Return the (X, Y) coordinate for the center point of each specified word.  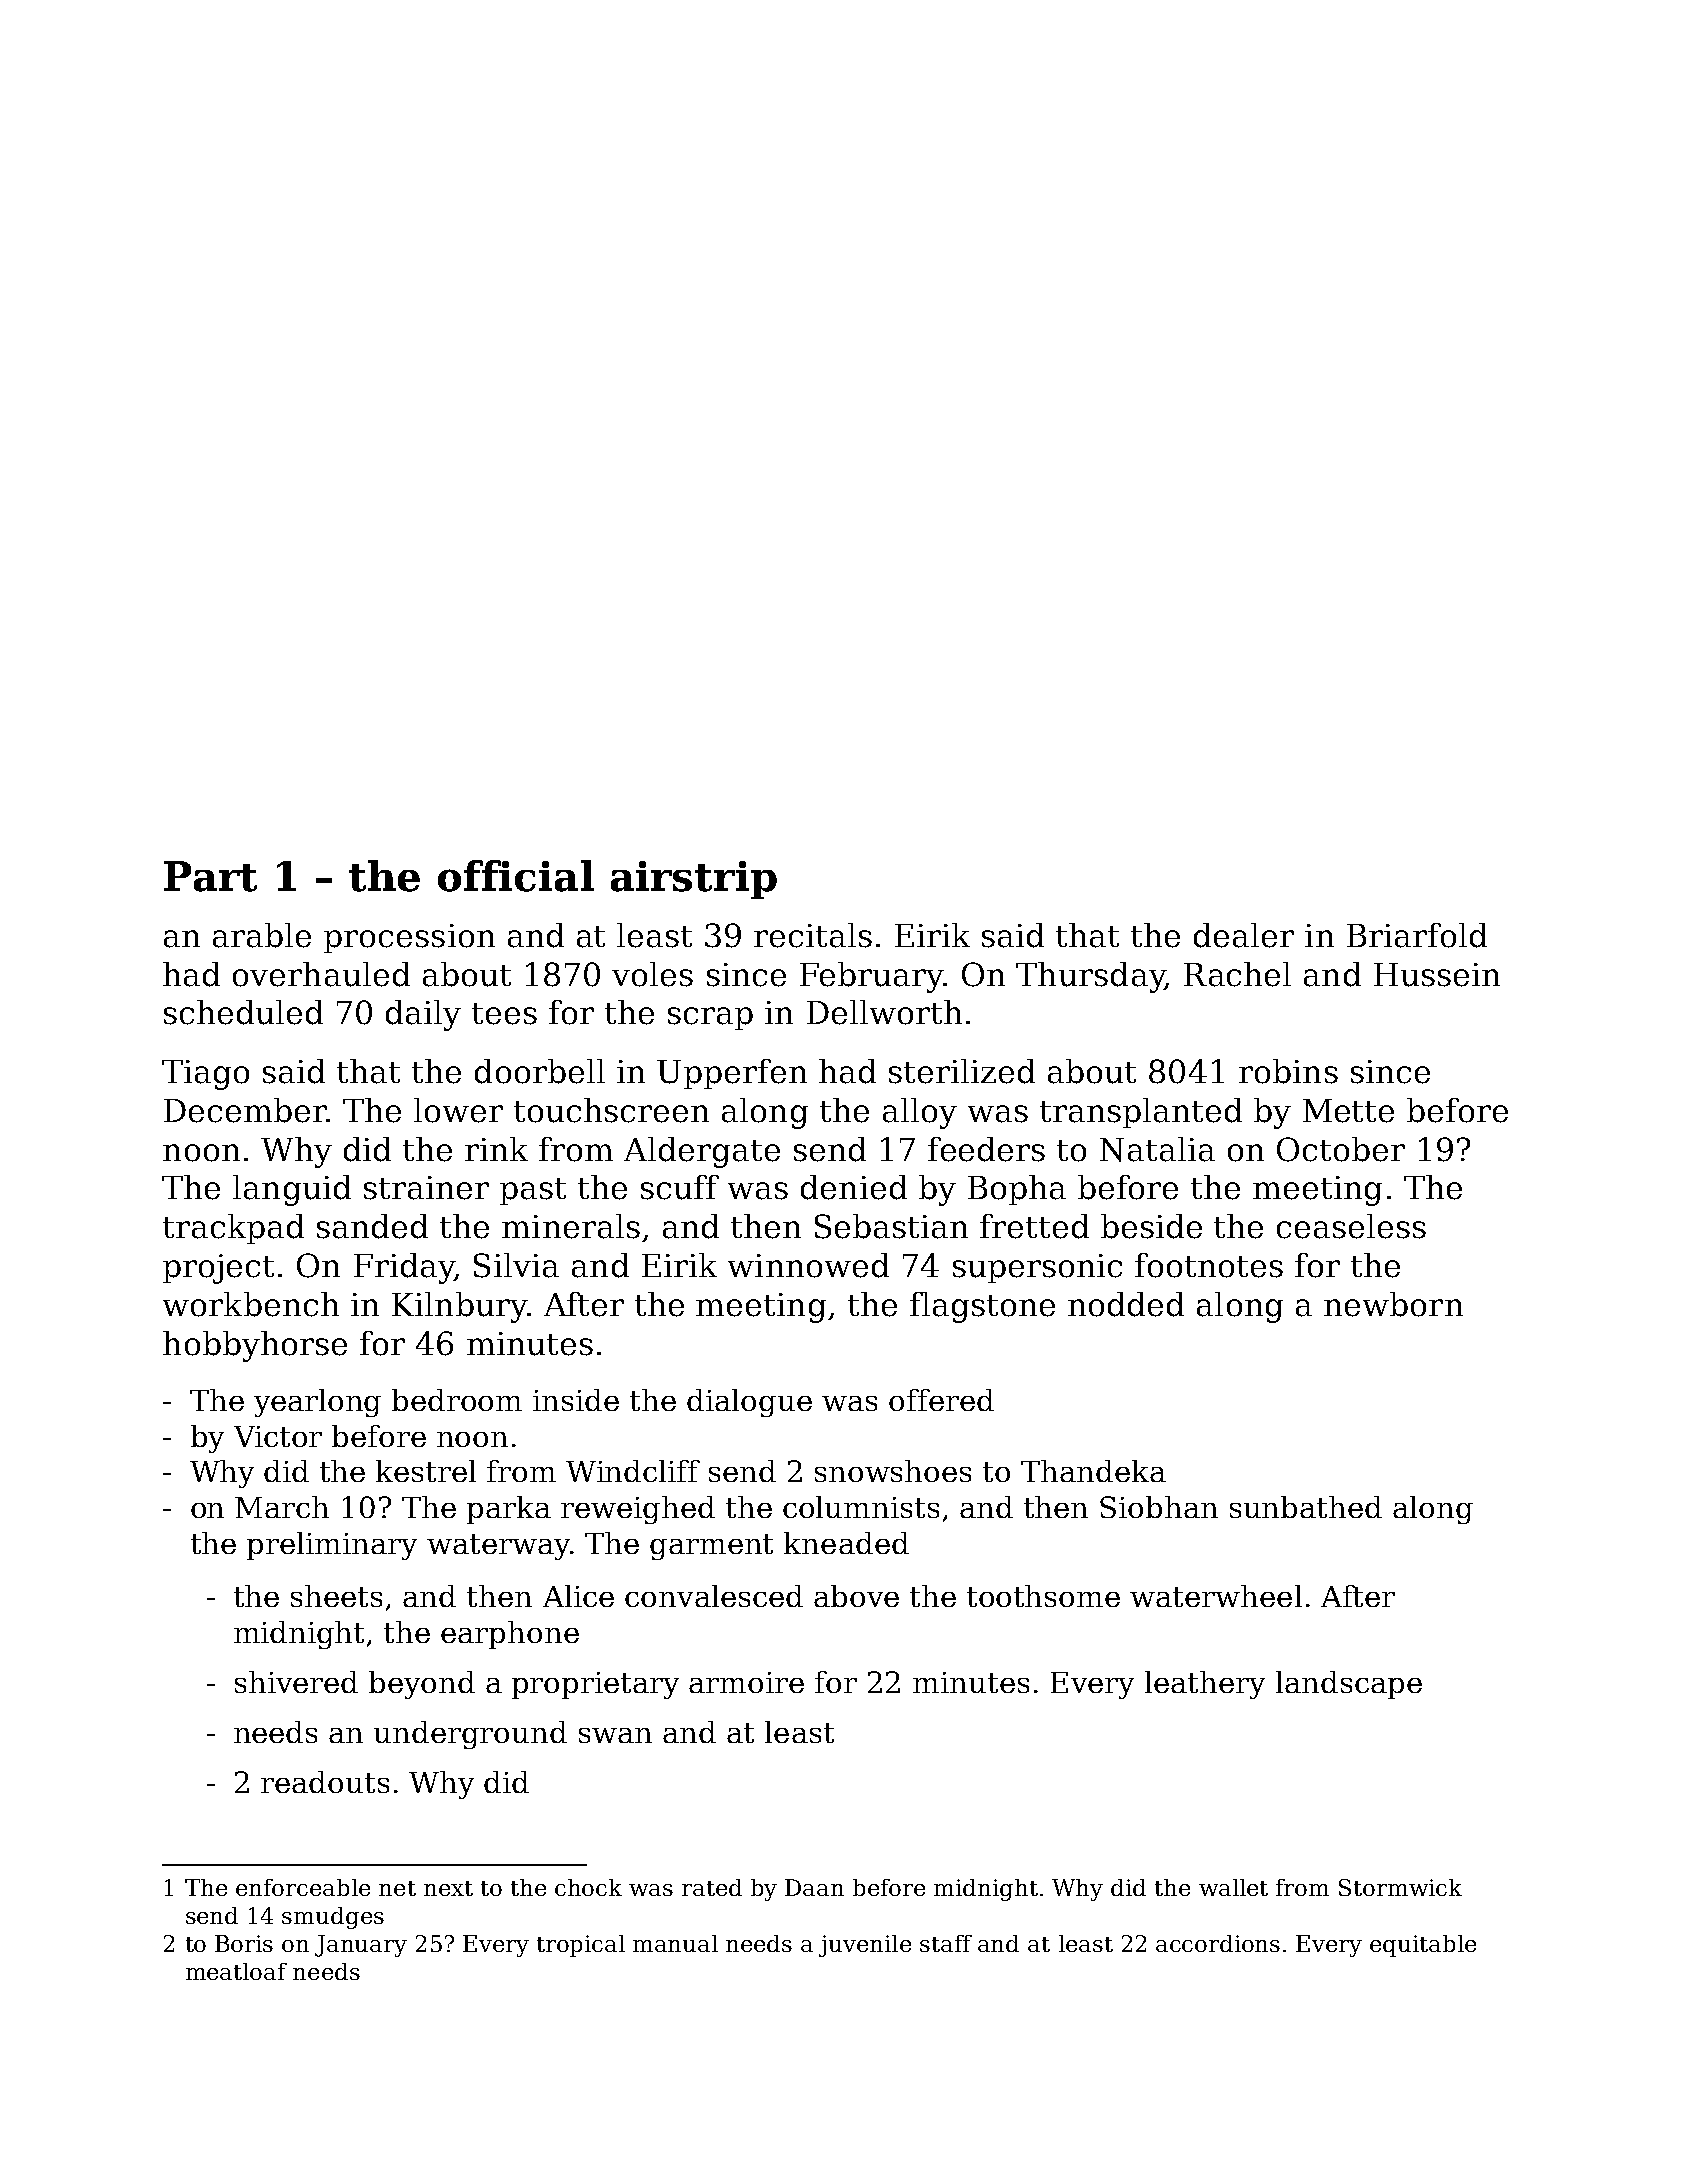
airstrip (694, 880)
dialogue (749, 1403)
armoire (746, 1682)
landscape (1349, 1685)
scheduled (243, 1012)
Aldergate (702, 1152)
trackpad (233, 1229)
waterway (498, 1547)
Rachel (1237, 974)
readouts (325, 1782)
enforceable (303, 1887)
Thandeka (1093, 1471)
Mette (1348, 1111)
